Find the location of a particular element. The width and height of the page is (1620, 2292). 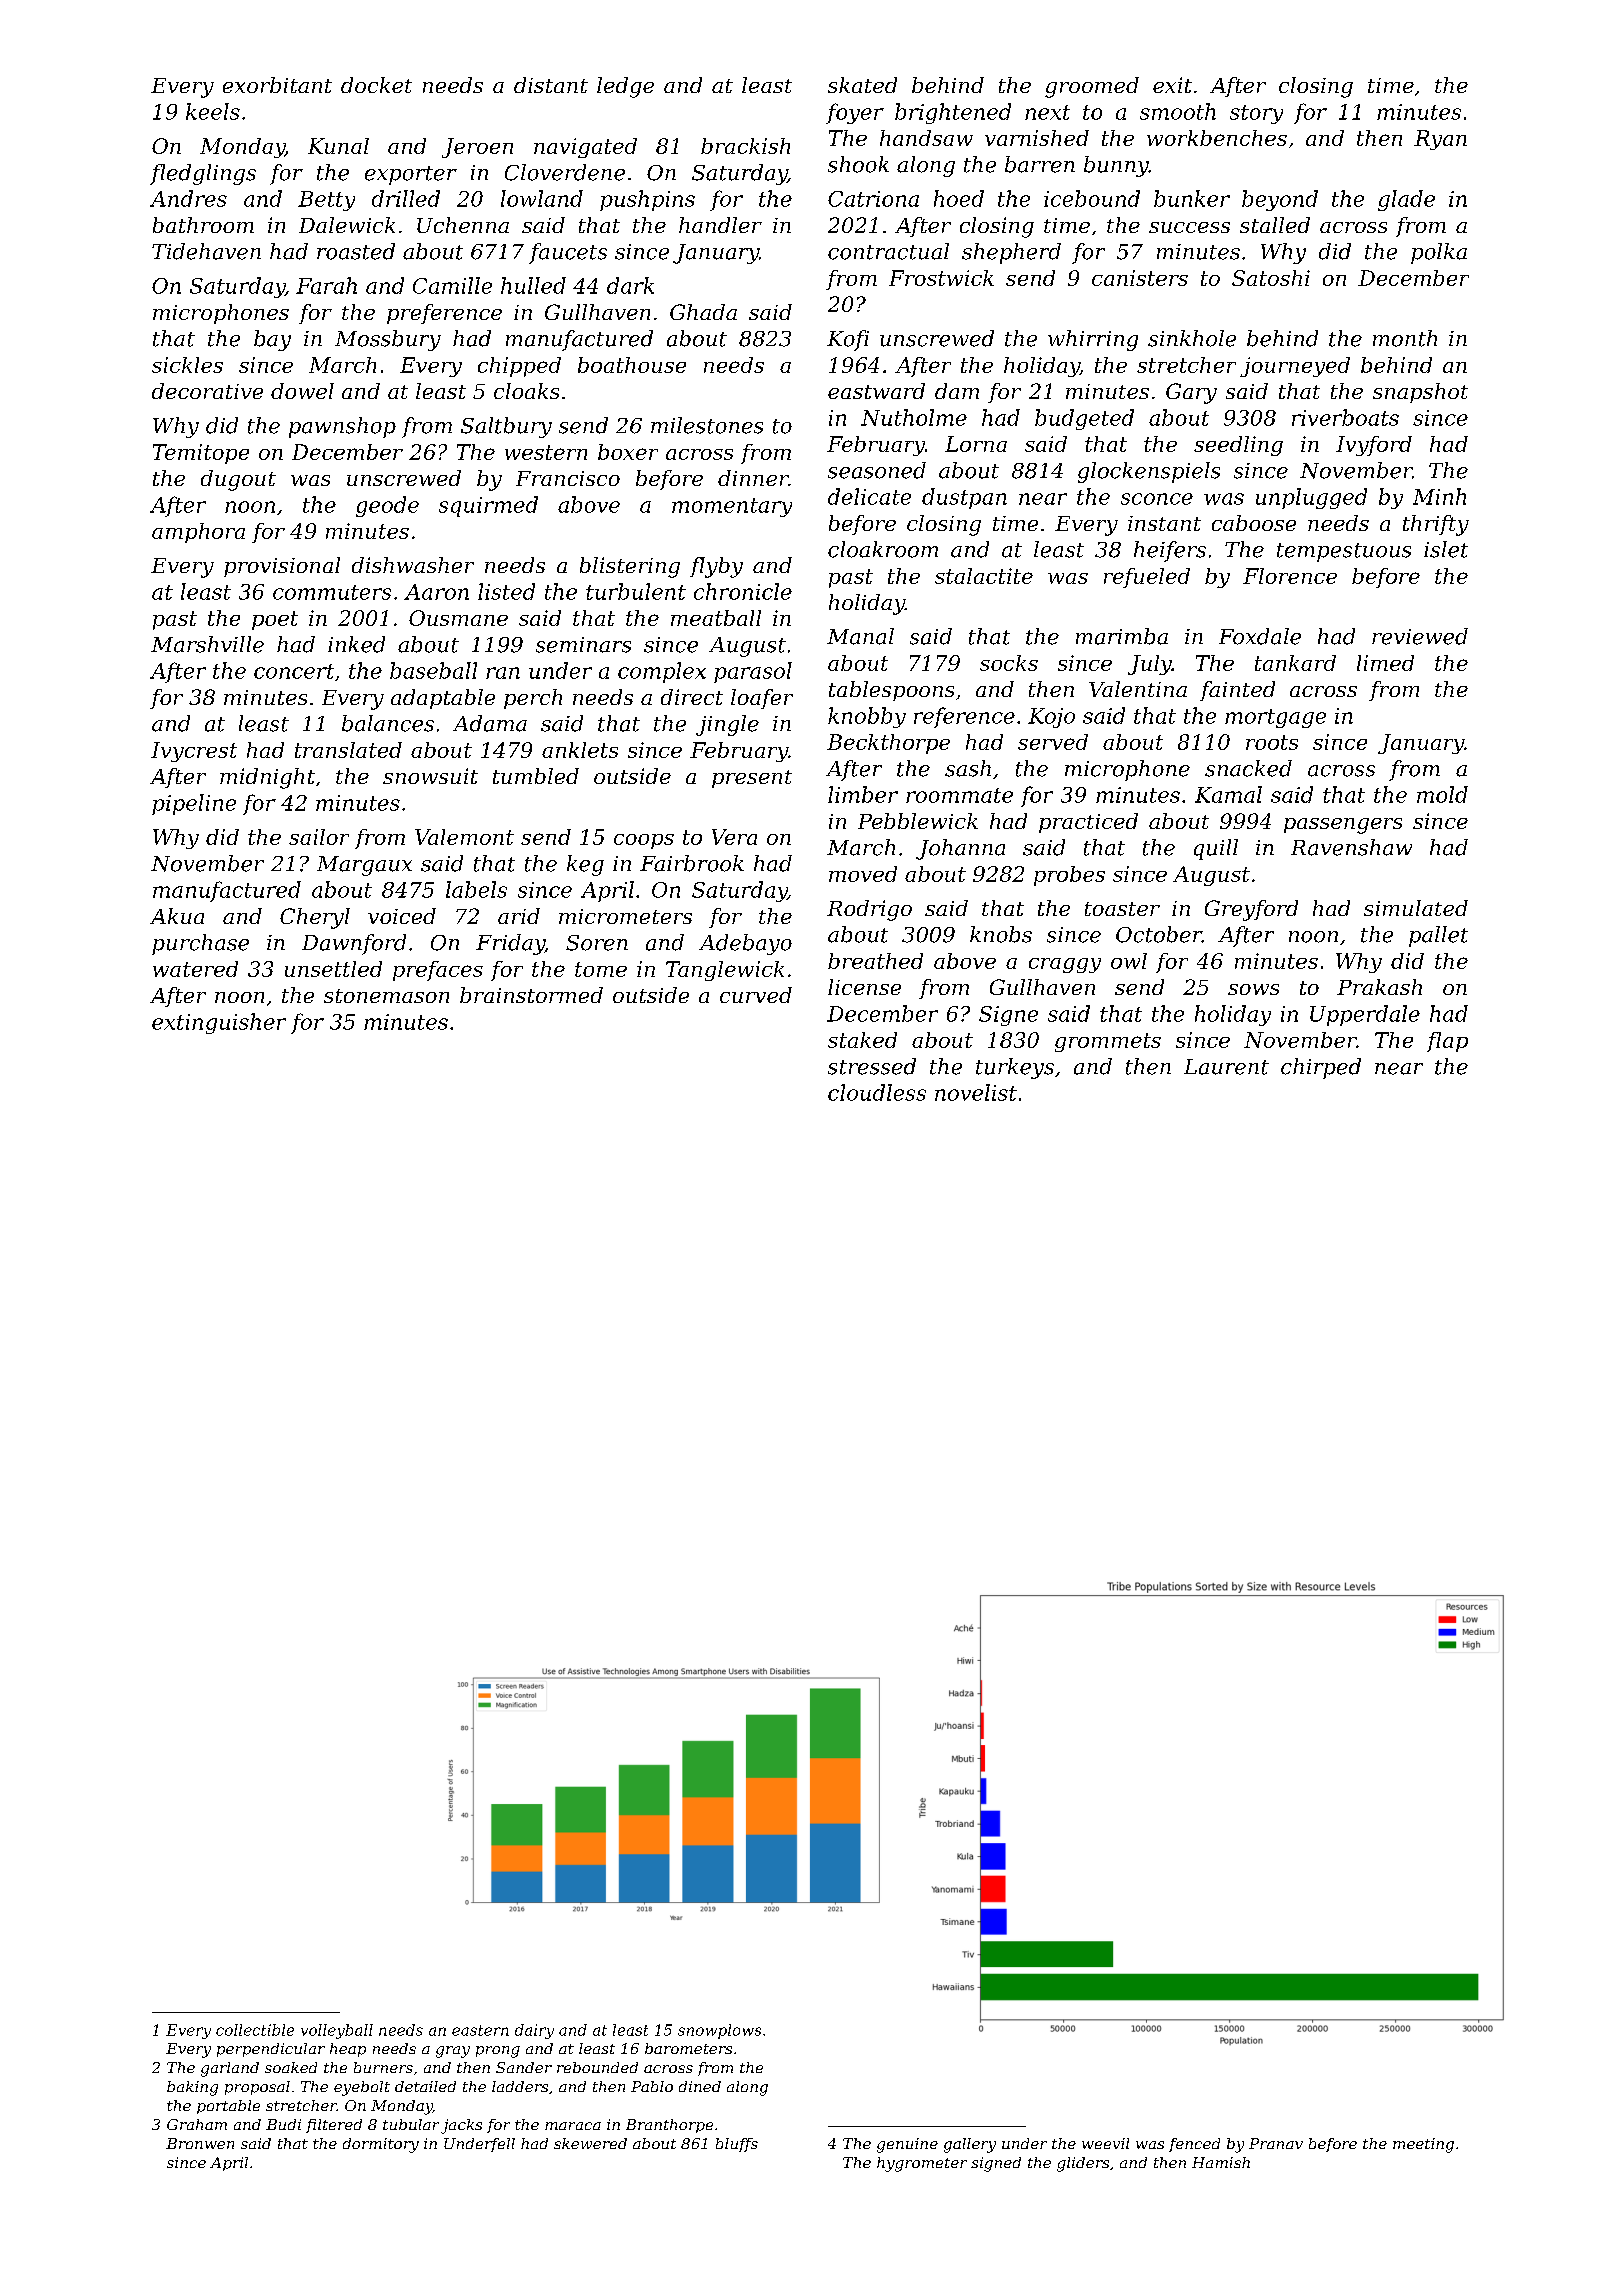

Bronwen is located at coordinates (200, 2143).
